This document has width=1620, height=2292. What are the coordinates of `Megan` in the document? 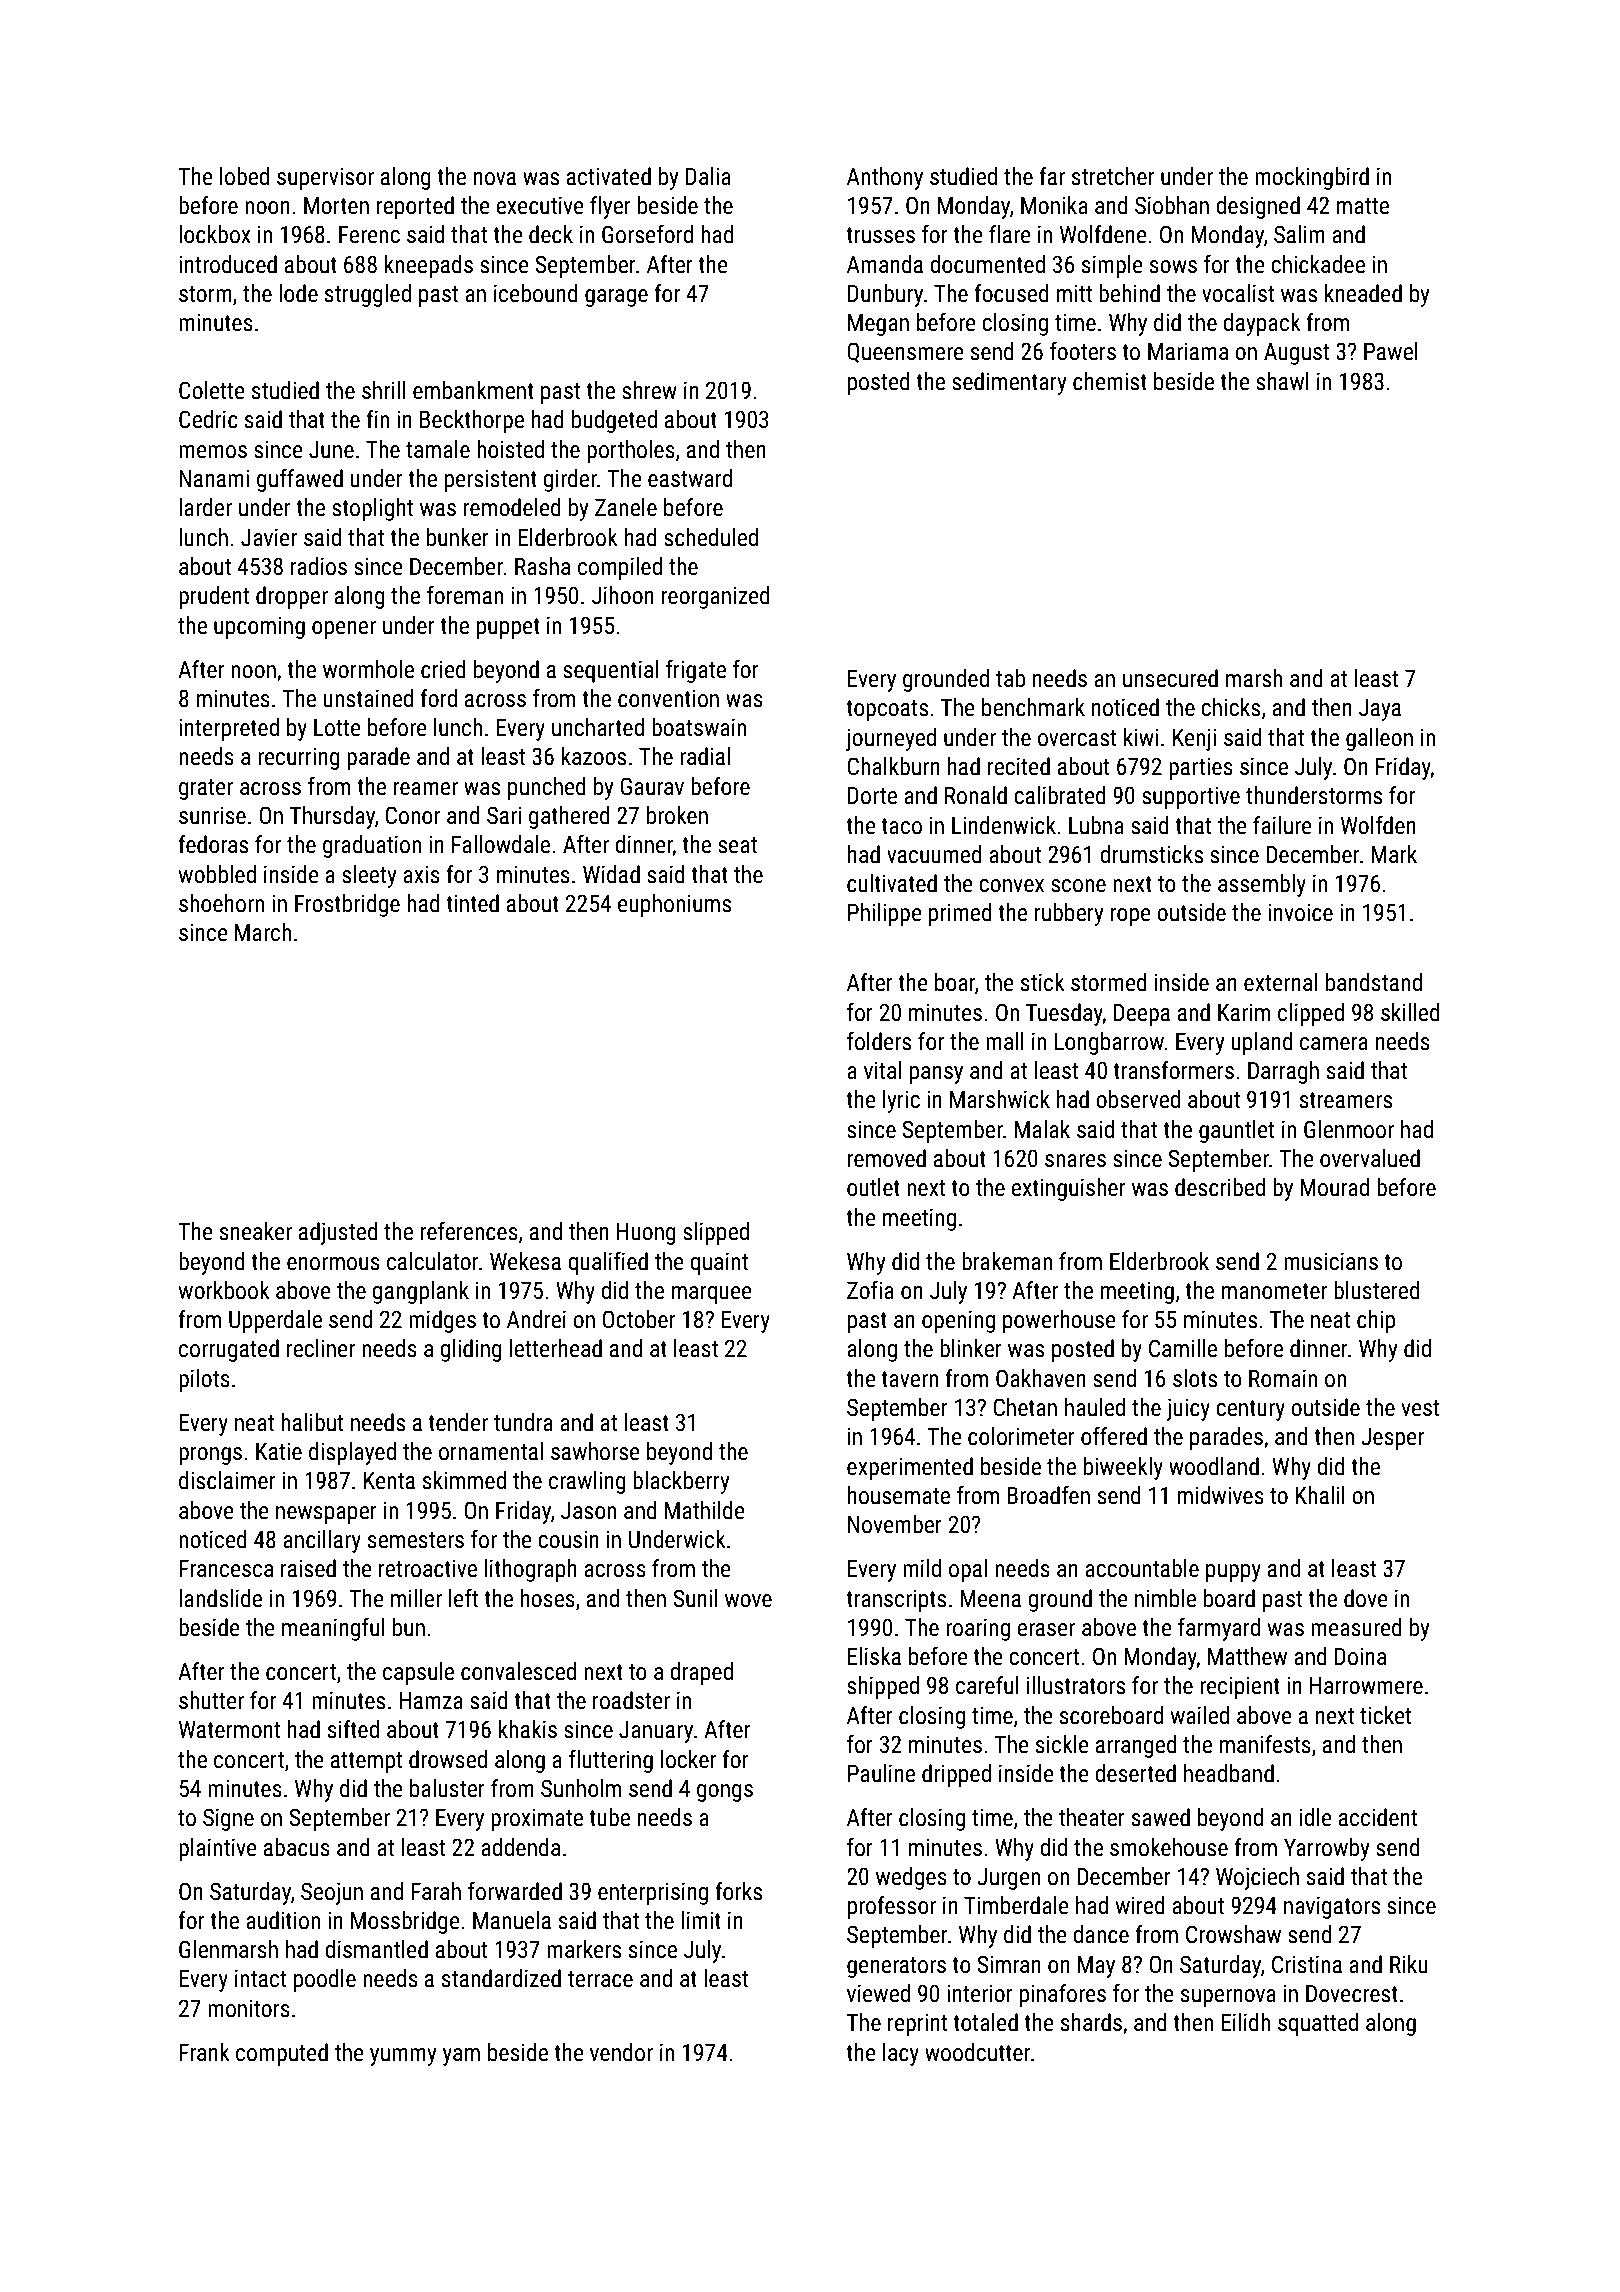 It's located at (878, 324).
